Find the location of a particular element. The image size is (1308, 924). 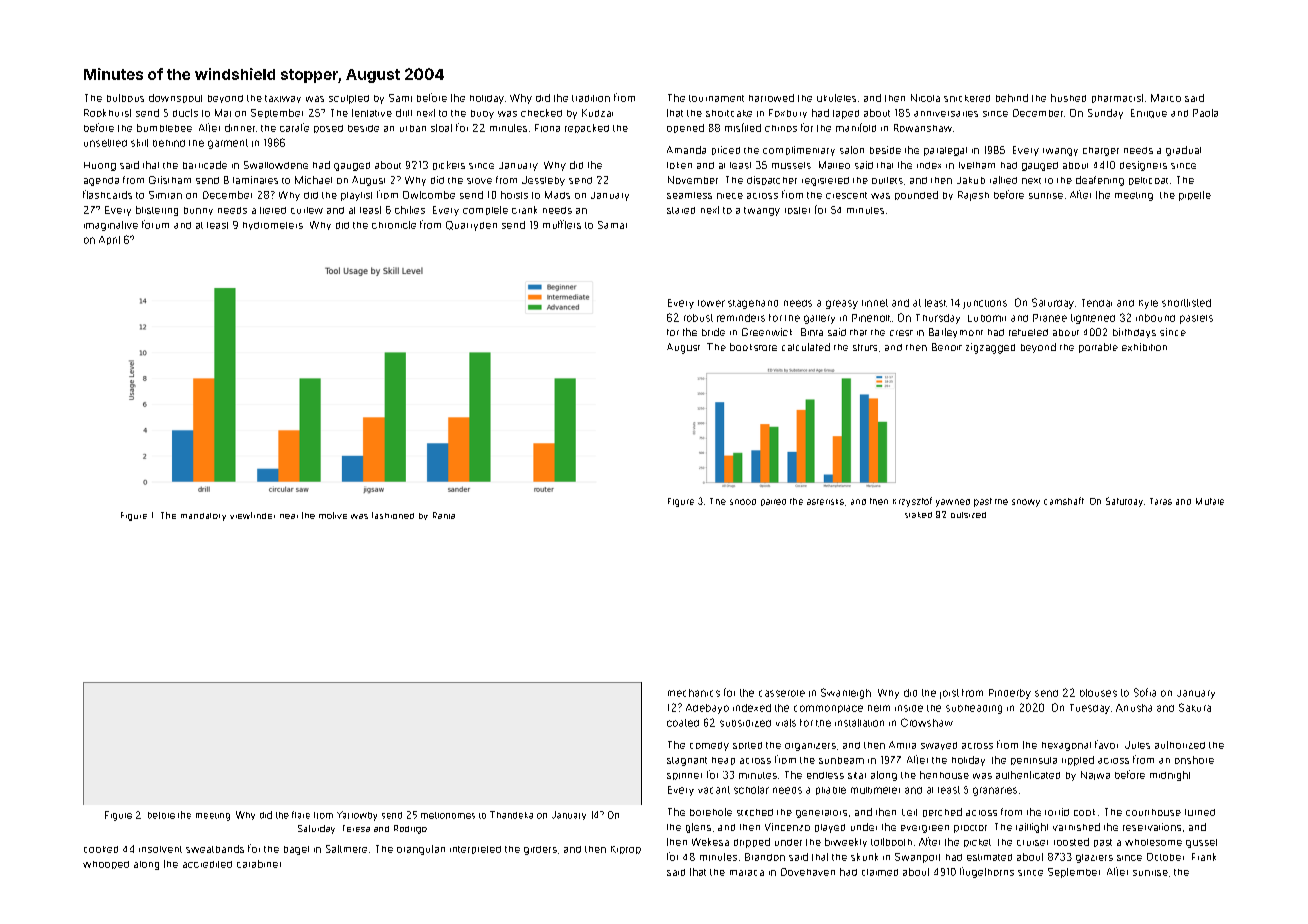

mandatory is located at coordinates (203, 517).
